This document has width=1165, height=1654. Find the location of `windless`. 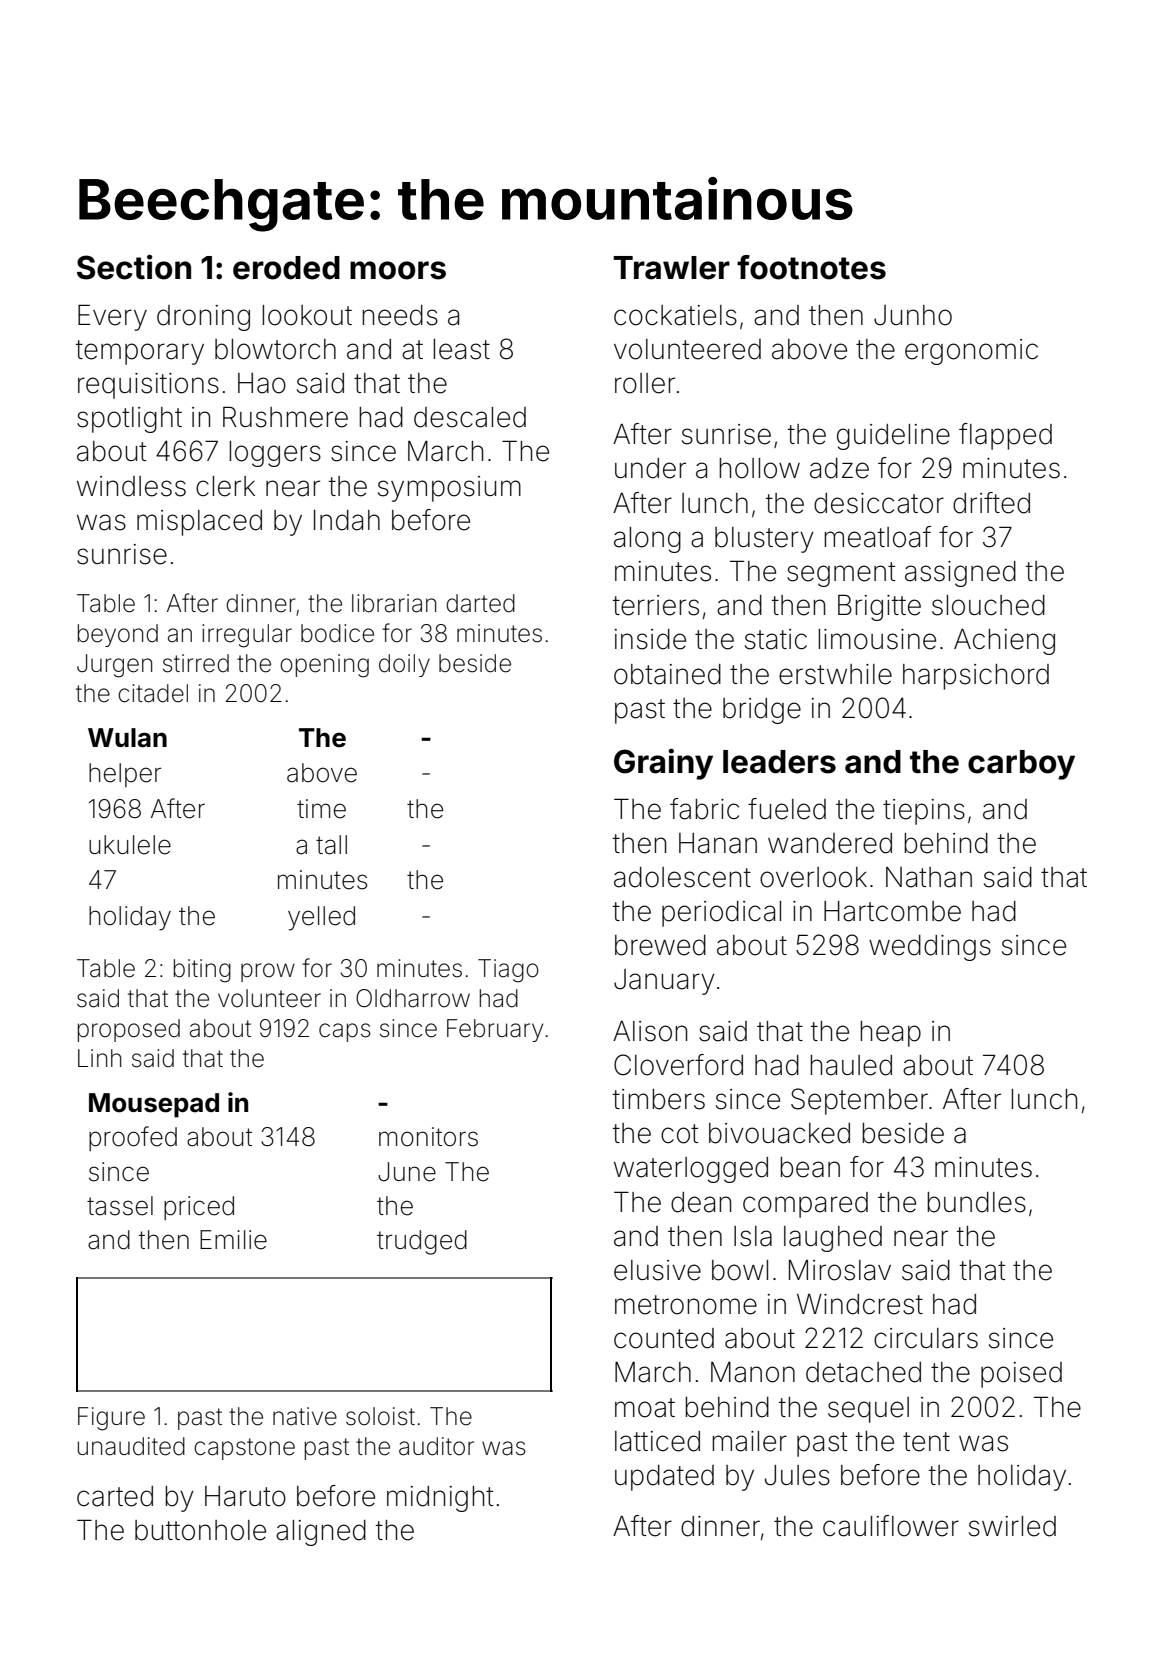

windless is located at coordinates (131, 486).
